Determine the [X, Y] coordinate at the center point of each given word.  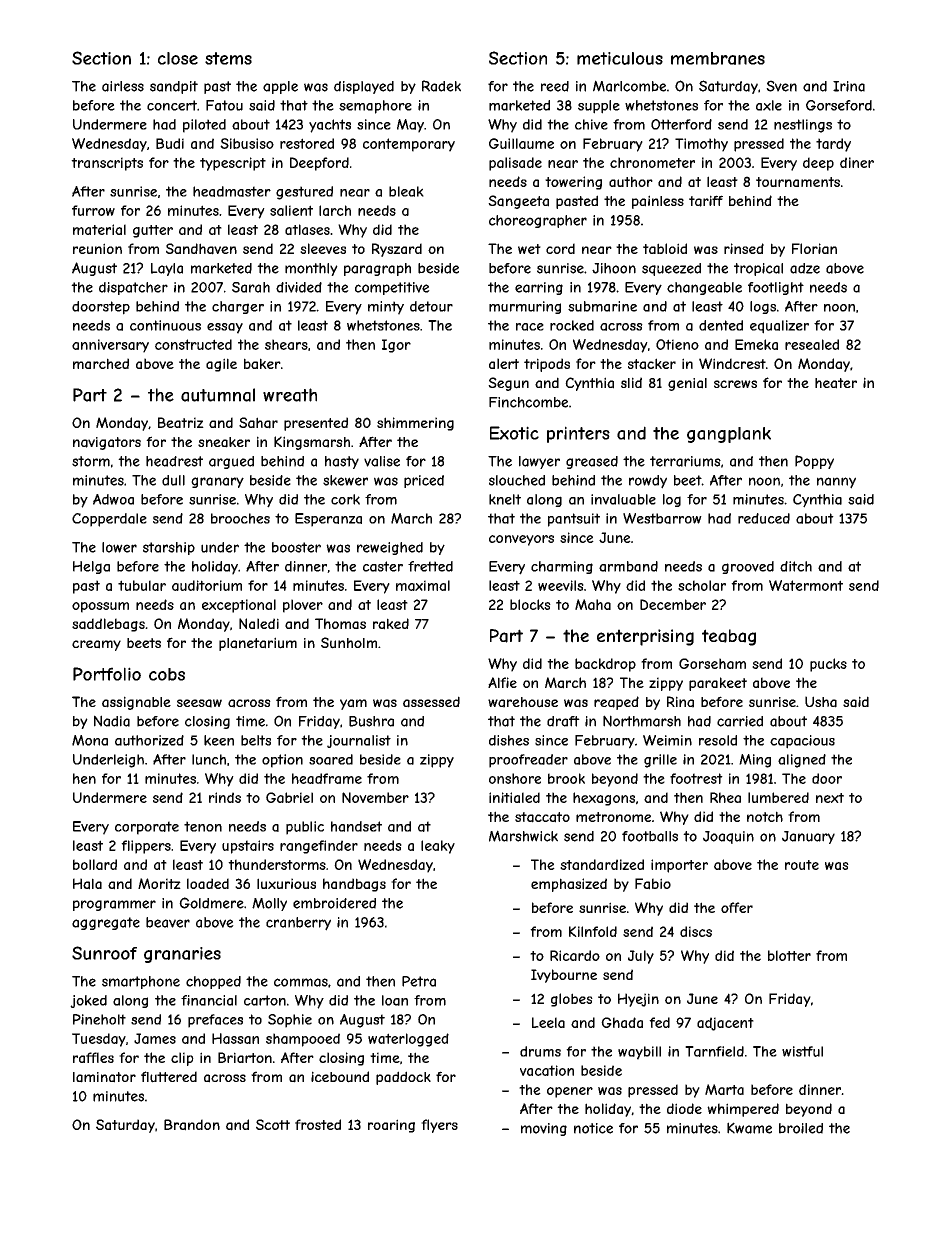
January [808, 837]
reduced [764, 518]
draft [563, 721]
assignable [136, 703]
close [178, 58]
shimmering [415, 424]
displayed [364, 87]
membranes [718, 58]
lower [119, 547]
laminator [104, 1077]
